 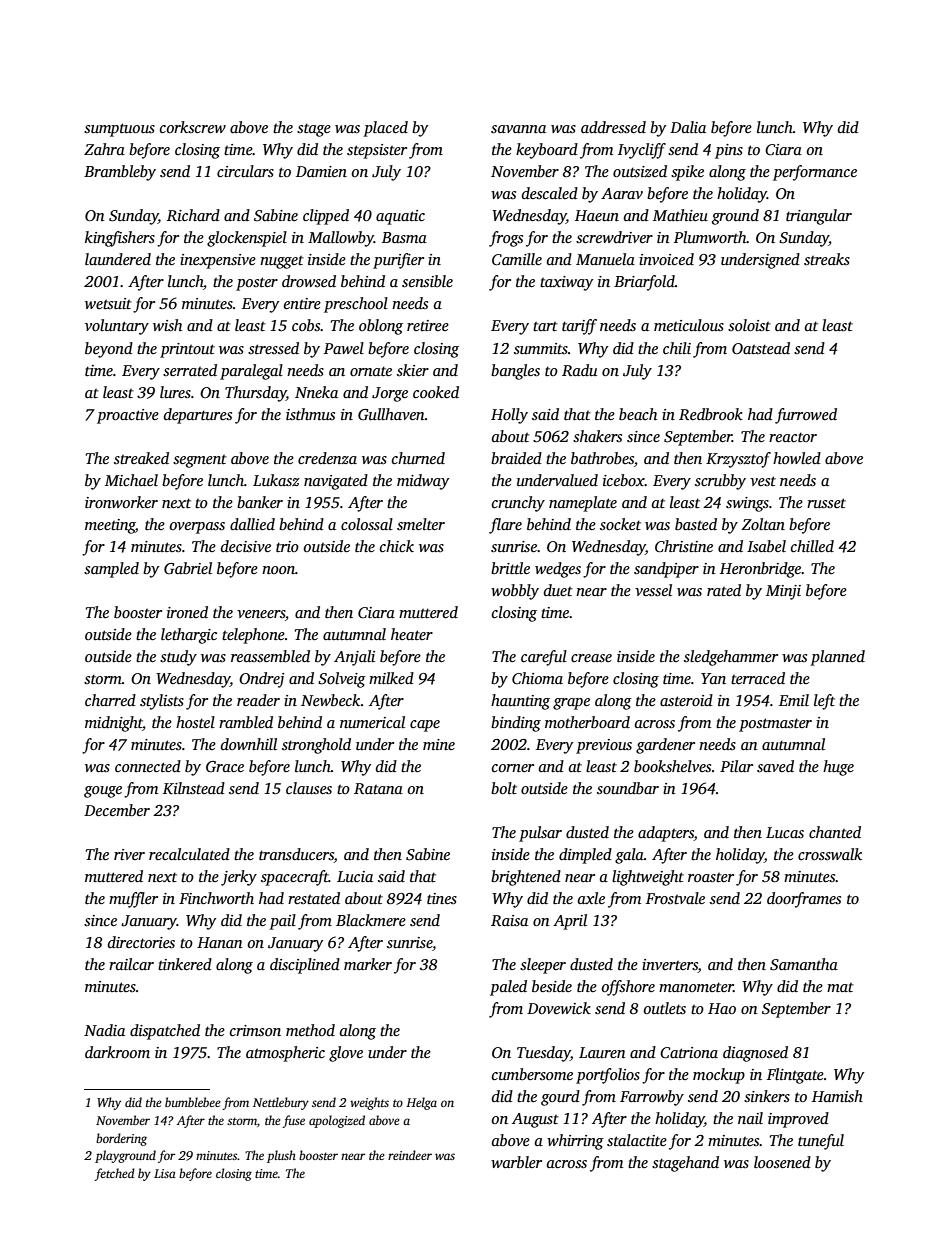 I want to click on doorframes, so click(x=804, y=900).
